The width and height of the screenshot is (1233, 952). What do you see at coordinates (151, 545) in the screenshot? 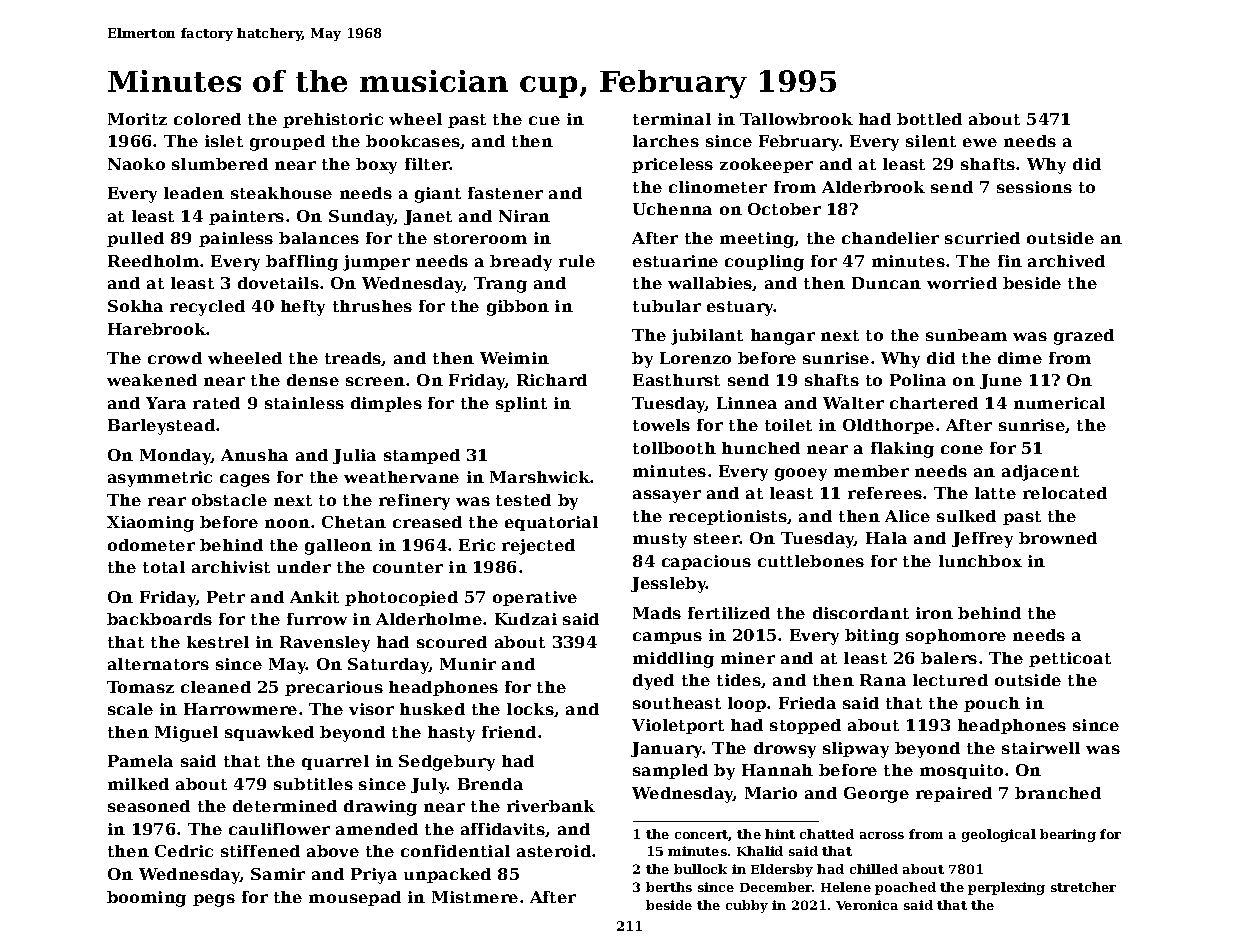
I see `odometer` at bounding box center [151, 545].
